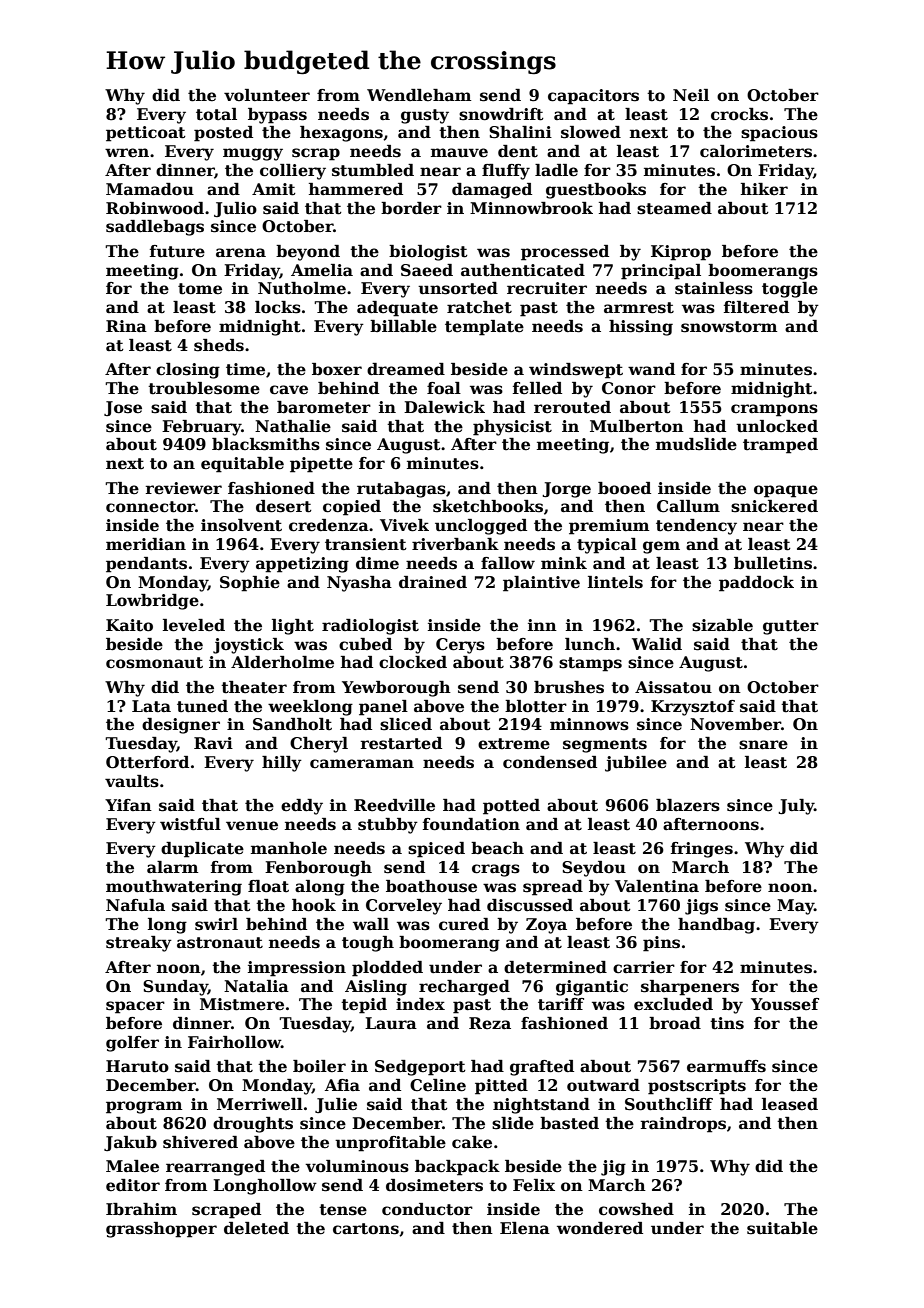 The width and height of the document is (924, 1308). What do you see at coordinates (267, 95) in the document?
I see `volunteer` at bounding box center [267, 95].
